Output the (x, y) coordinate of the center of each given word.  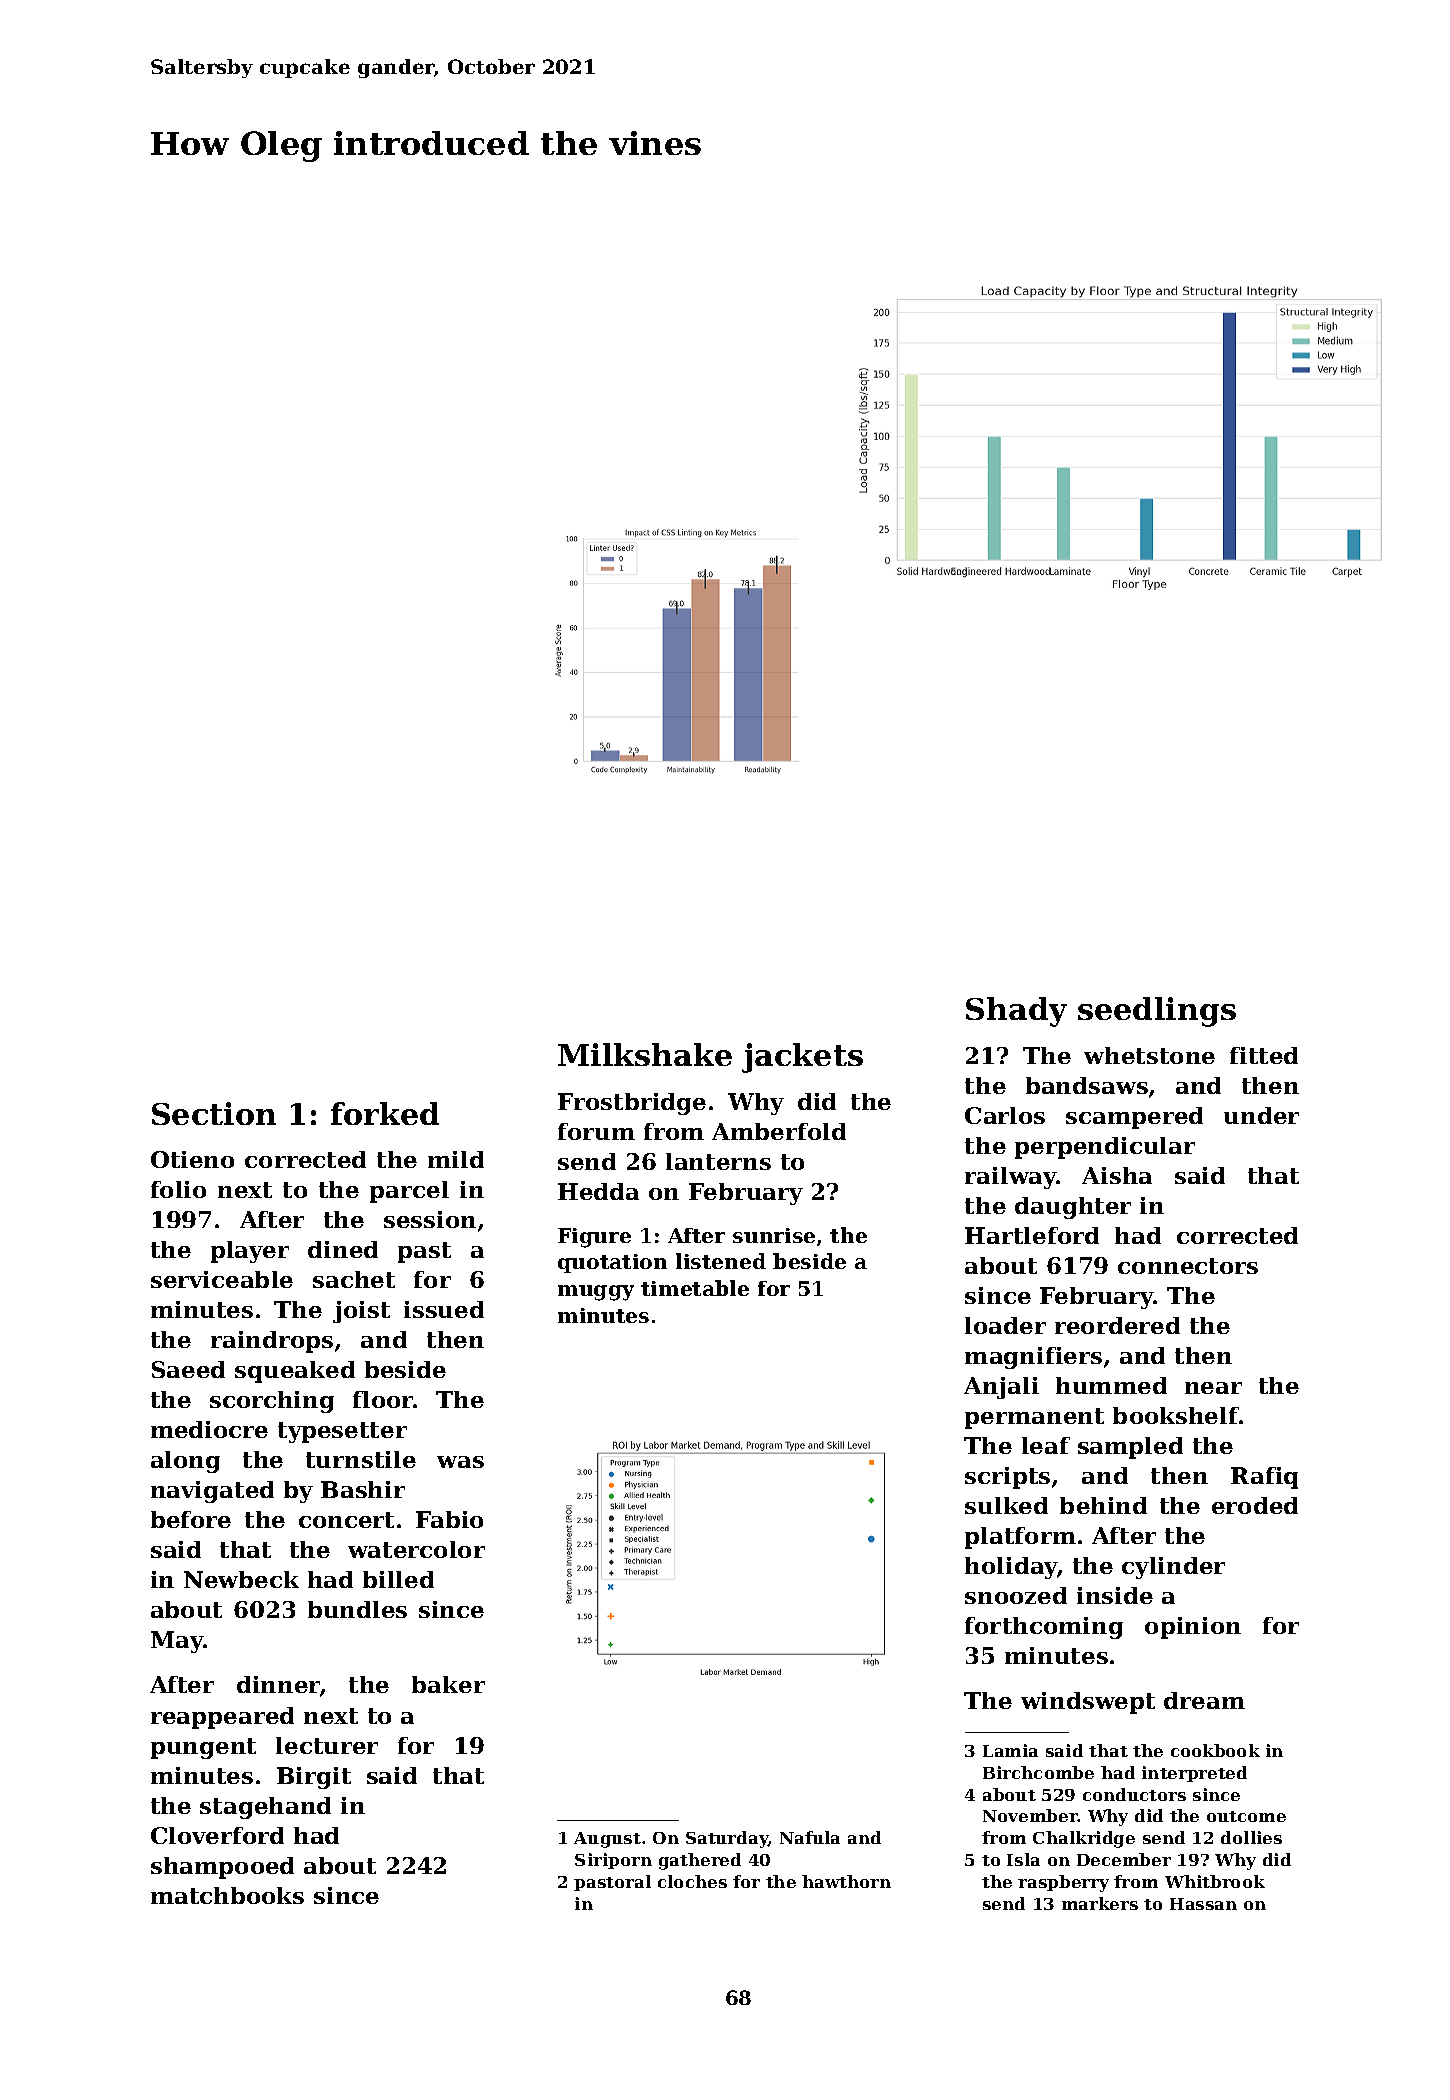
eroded (1255, 1505)
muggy (596, 1293)
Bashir (363, 1489)
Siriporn (613, 1861)
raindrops (272, 1342)
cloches (692, 1881)
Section (214, 1113)
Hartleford (1032, 1235)
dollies (1251, 1837)
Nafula (810, 1837)
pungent (203, 1748)
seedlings (1157, 1012)
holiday (1011, 1568)
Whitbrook (1215, 1881)
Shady (1016, 1012)
